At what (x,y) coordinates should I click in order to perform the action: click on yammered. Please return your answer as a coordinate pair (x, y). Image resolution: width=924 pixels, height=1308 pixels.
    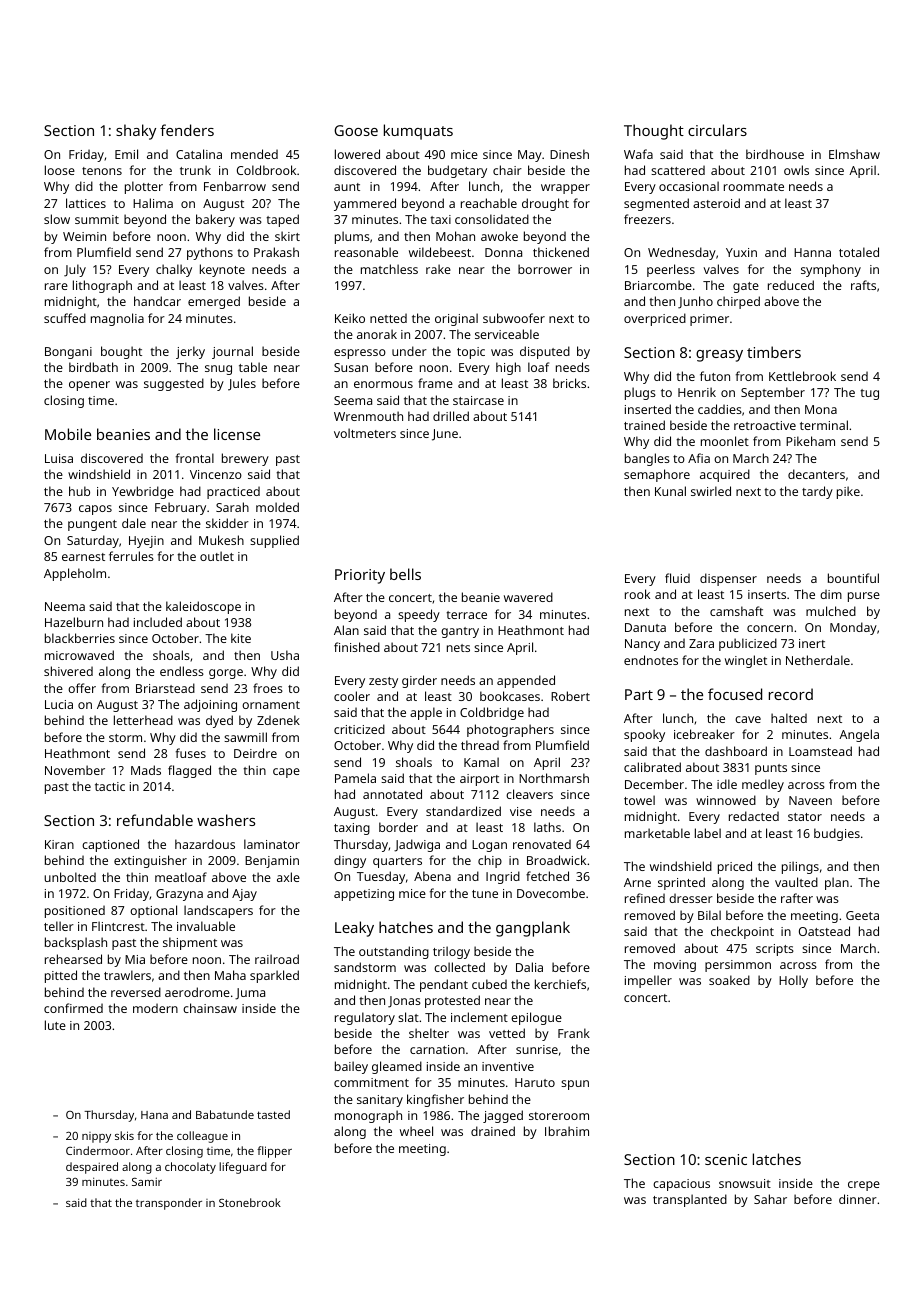
    Looking at the image, I should click on (365, 204).
